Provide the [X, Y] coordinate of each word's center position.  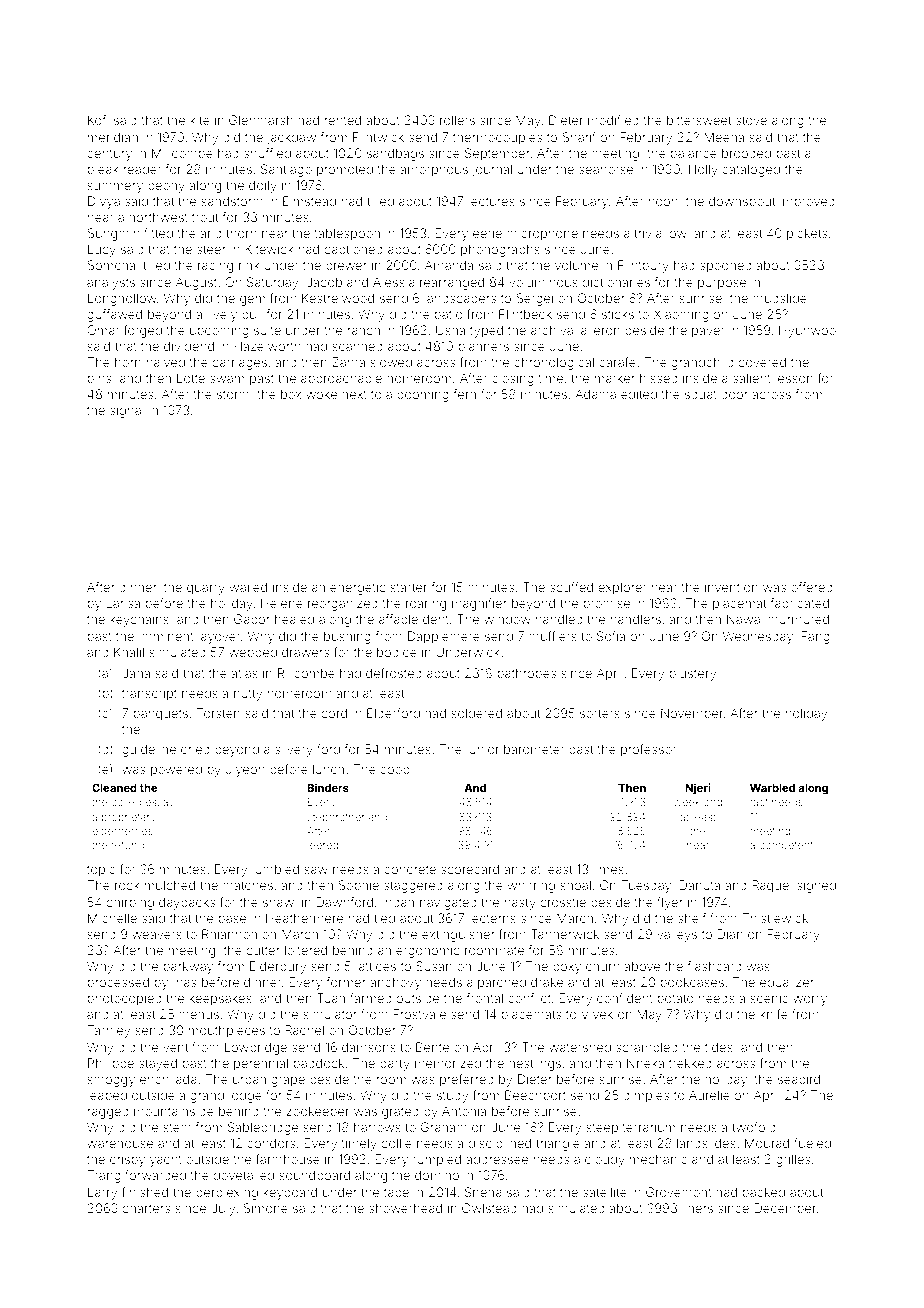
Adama [595, 394]
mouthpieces [227, 1031]
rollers [457, 120]
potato [676, 1000]
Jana [136, 673]
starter [408, 587]
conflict [529, 998]
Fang [815, 637]
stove [751, 120]
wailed [248, 587]
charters [146, 1208]
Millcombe [182, 153]
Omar [103, 330]
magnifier [479, 604]
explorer [622, 588]
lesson [794, 378]
